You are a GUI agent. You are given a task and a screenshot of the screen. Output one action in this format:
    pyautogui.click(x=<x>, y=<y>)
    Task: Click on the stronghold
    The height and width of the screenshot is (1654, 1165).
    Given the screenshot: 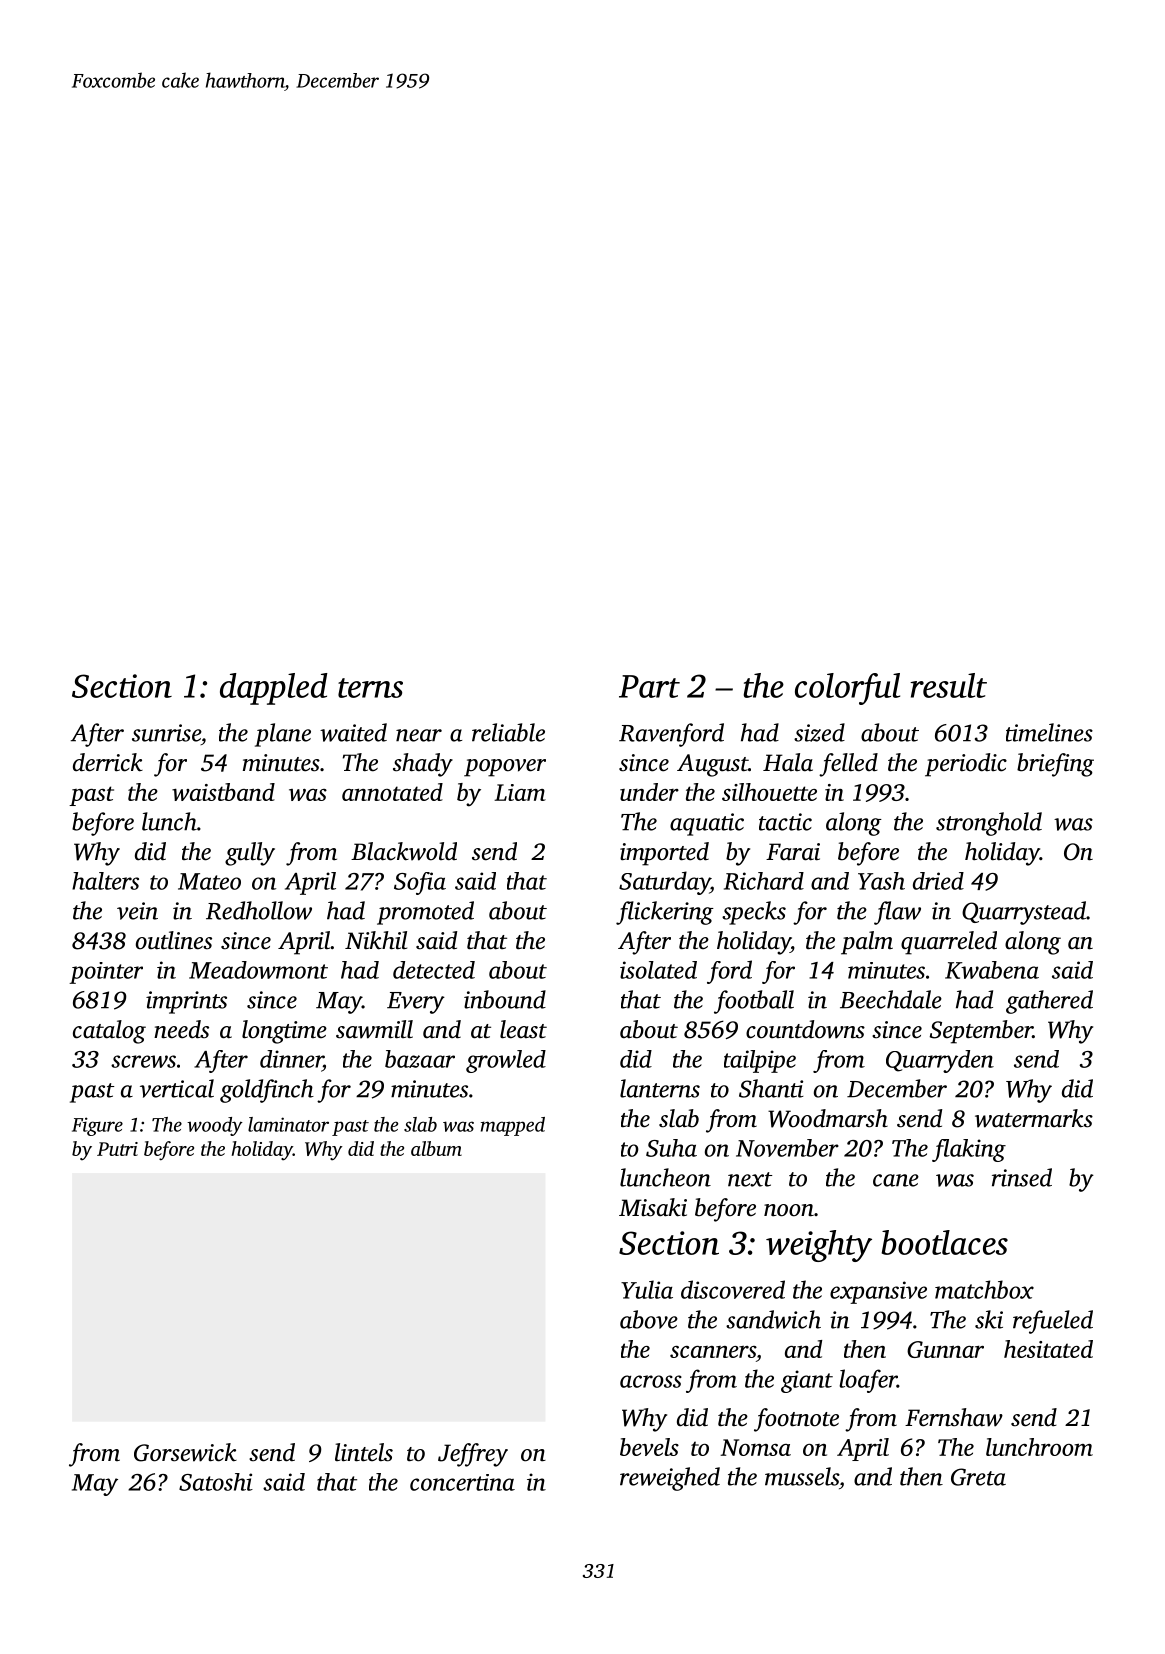 What is the action you would take?
    pyautogui.click(x=989, y=824)
